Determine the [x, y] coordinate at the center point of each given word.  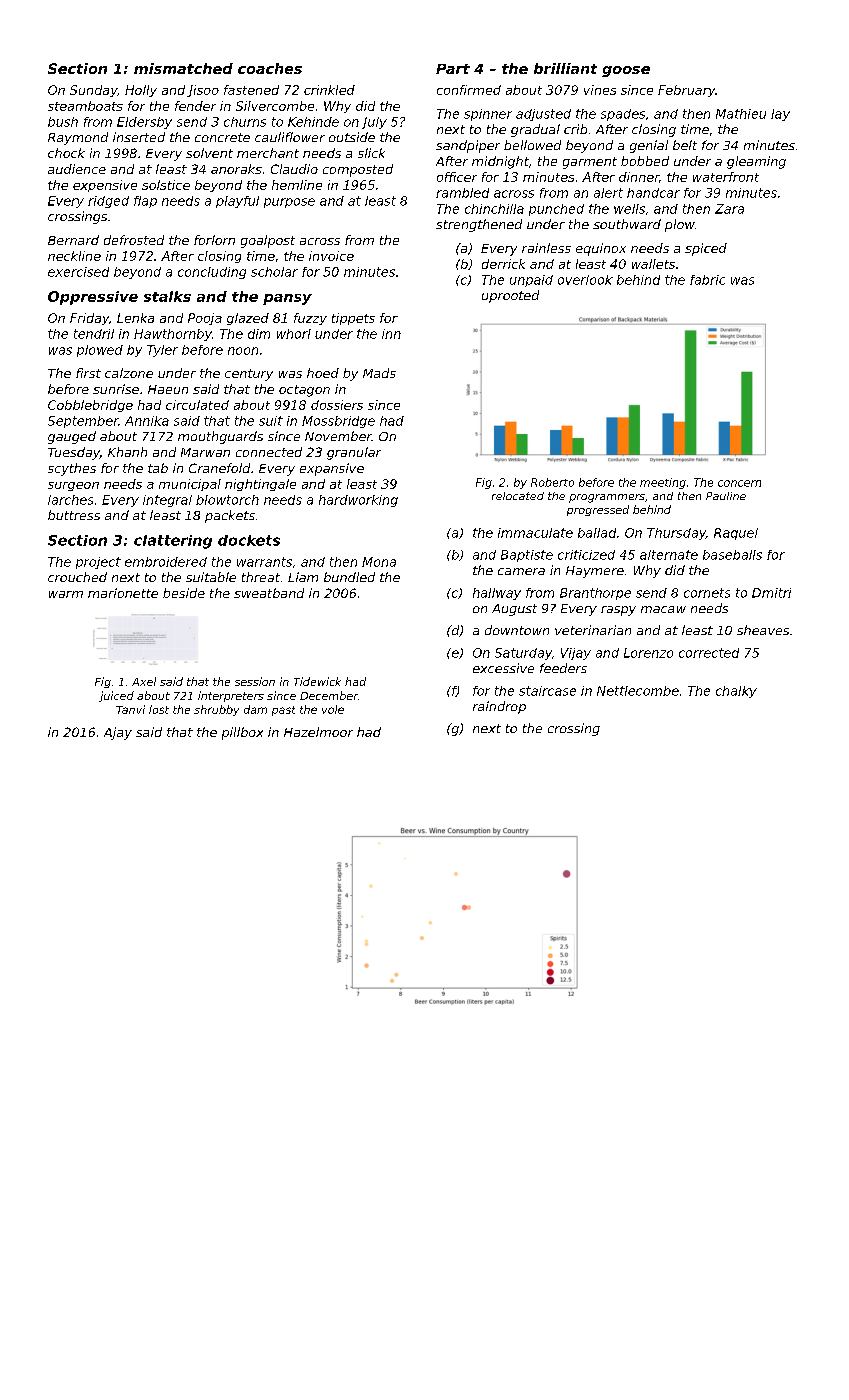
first [88, 373]
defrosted [134, 240]
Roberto [552, 482]
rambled [462, 193]
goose [626, 71]
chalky [736, 692]
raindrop [499, 707]
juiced [116, 696]
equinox [601, 249]
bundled [349, 577]
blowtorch [227, 500]
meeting [663, 483]
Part [453, 69]
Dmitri [771, 593]
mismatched [183, 68]
